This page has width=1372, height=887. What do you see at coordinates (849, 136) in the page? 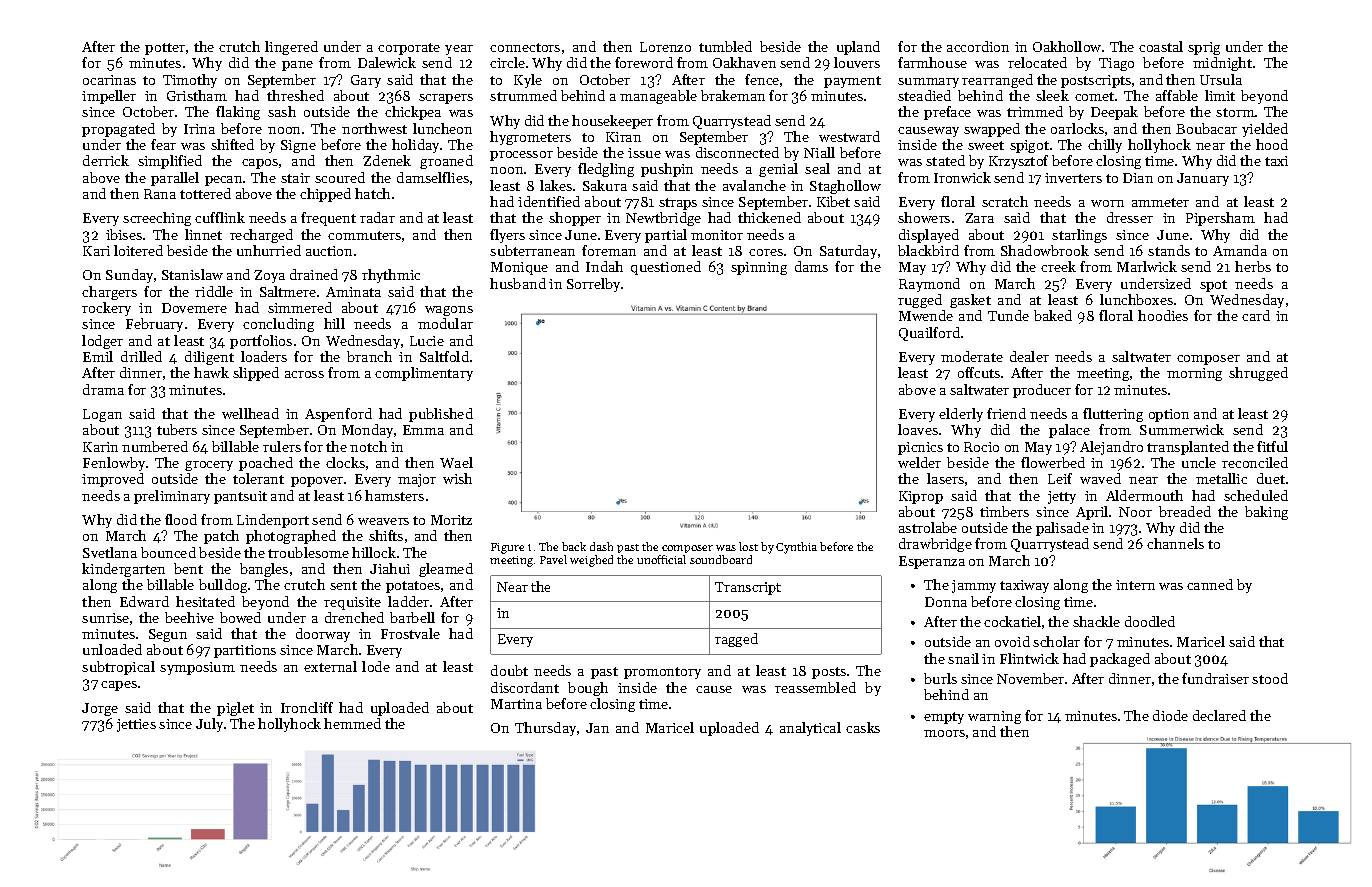
I see `westward` at bounding box center [849, 136].
